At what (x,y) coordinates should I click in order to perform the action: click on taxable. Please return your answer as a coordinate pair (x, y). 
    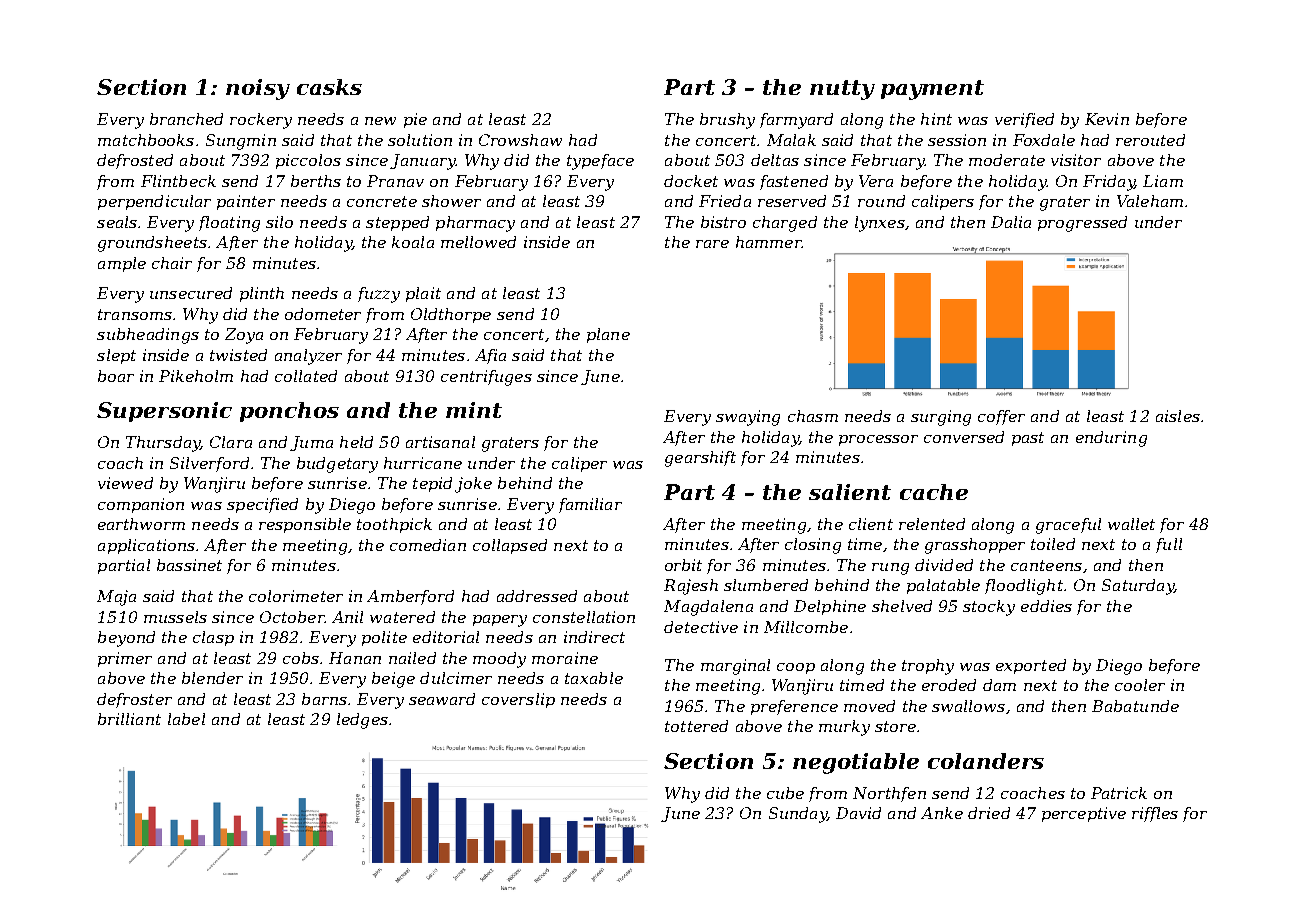
    Looking at the image, I should click on (594, 678).
